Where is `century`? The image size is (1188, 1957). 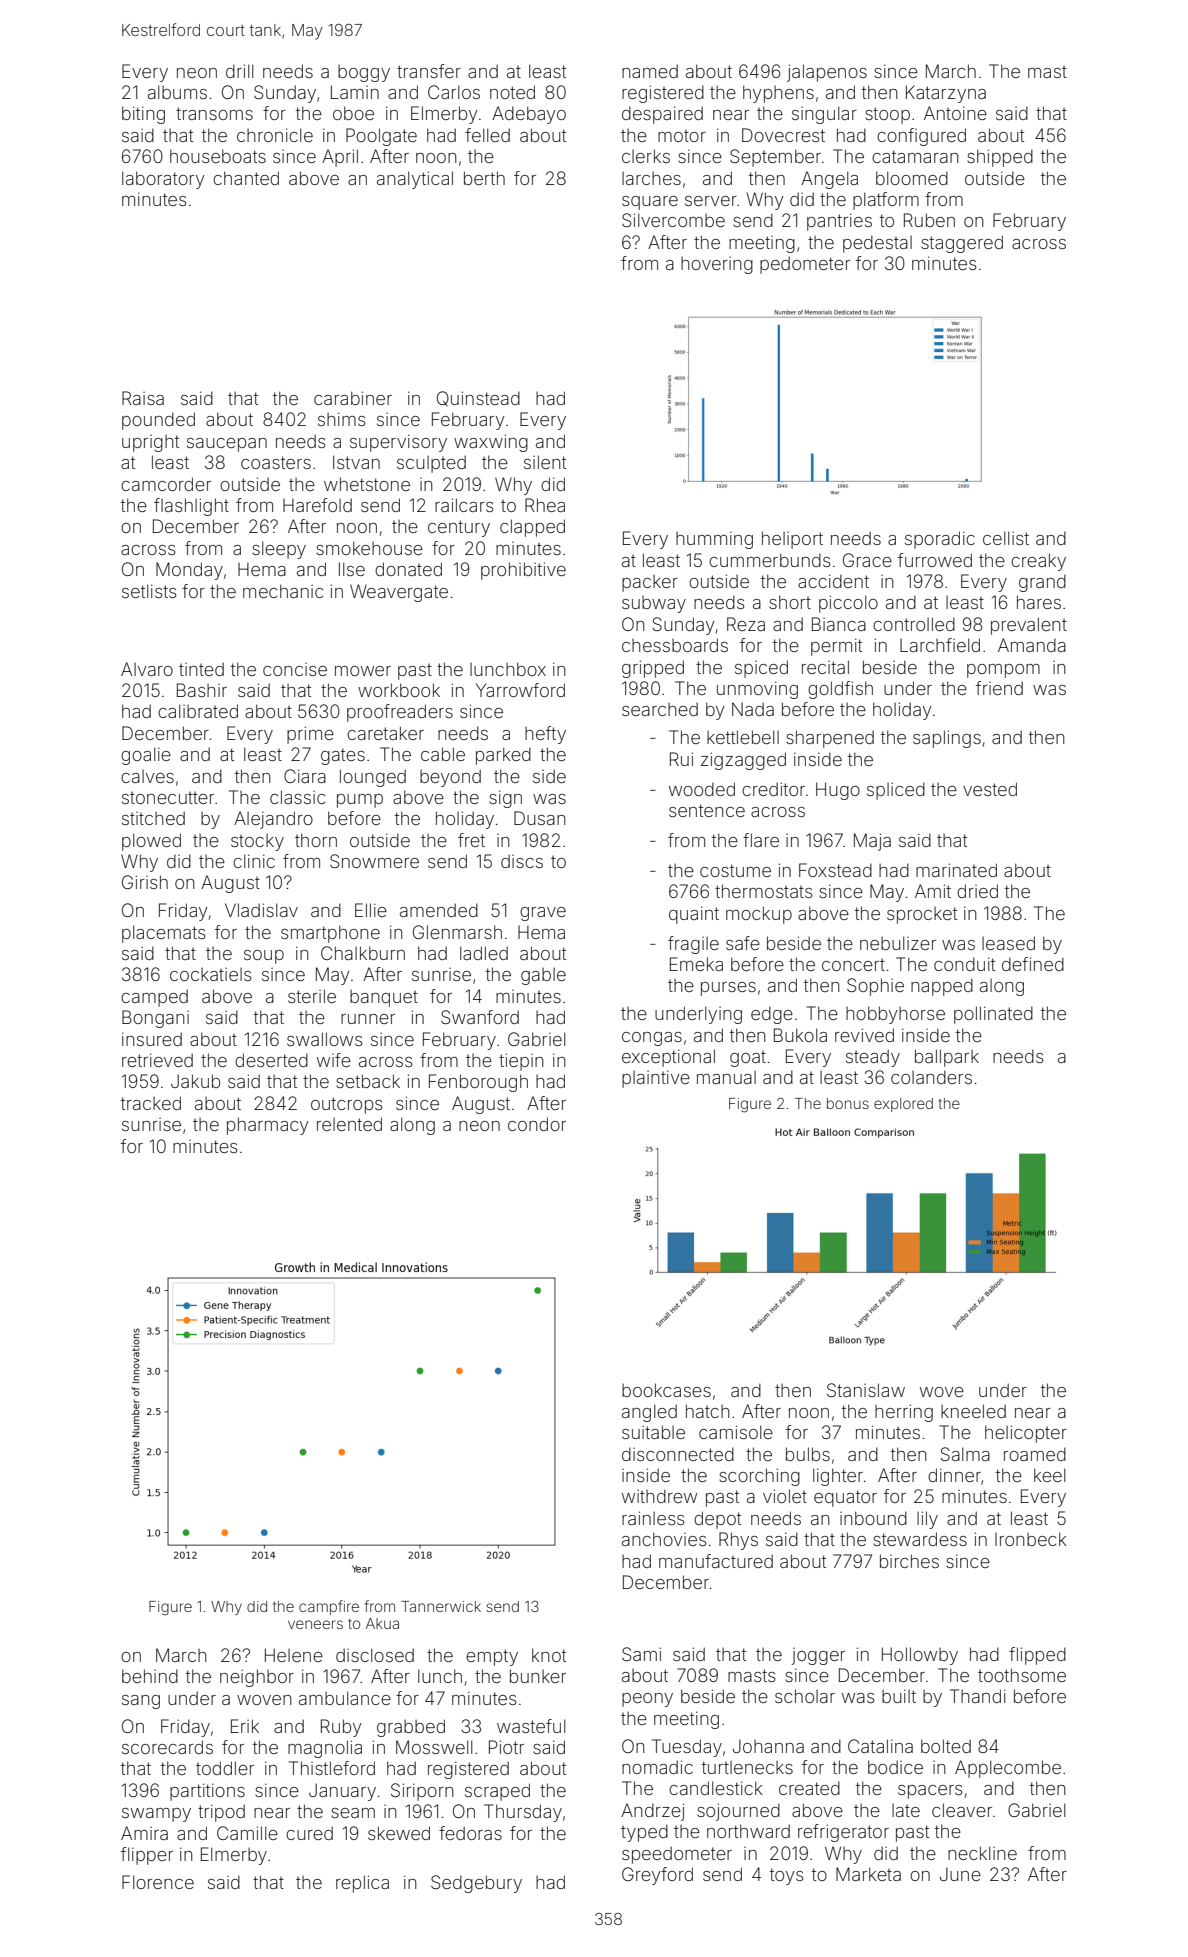
century is located at coordinates (459, 528).
